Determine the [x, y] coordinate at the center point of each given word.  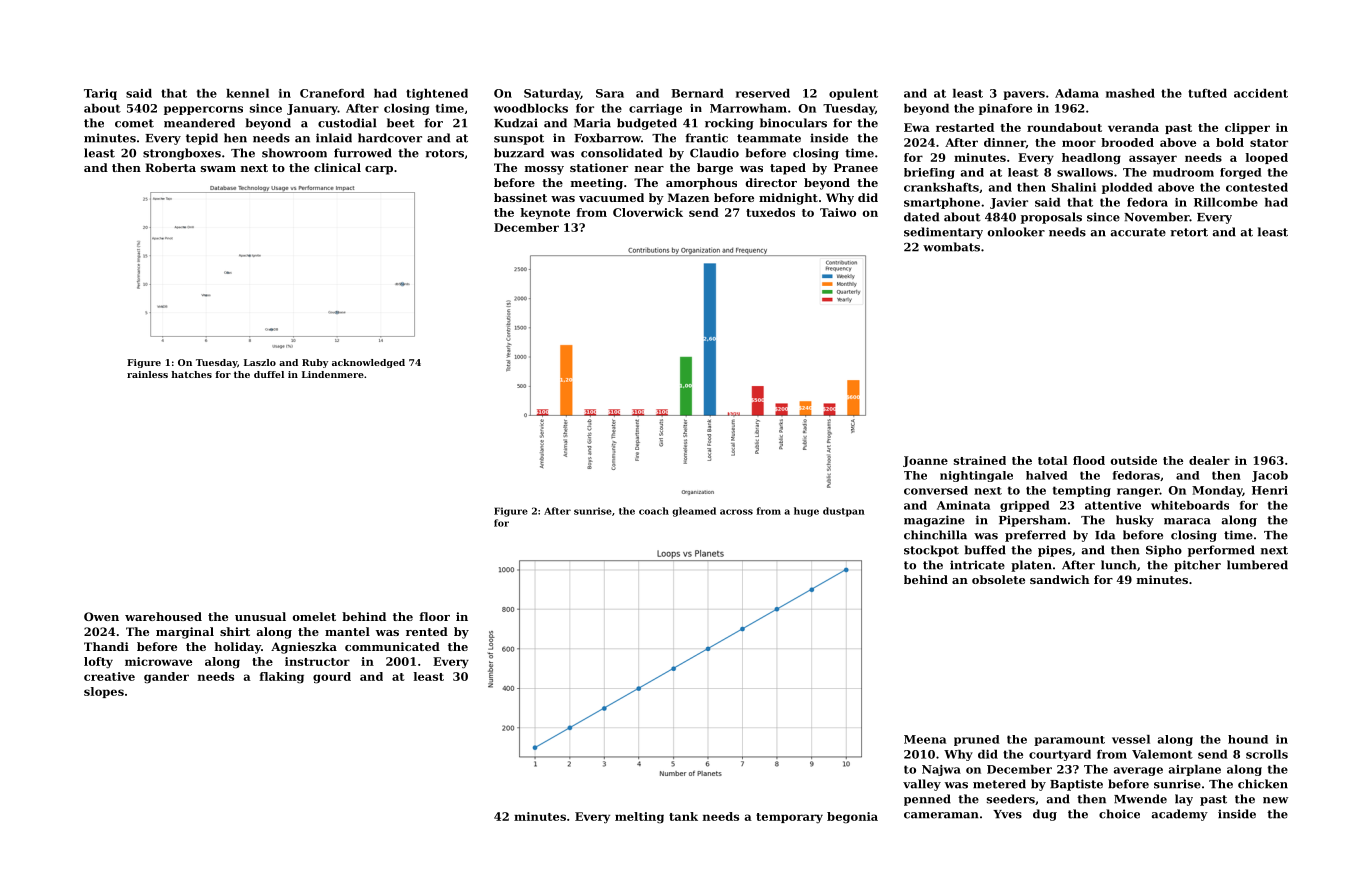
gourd [332, 678]
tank [683, 816]
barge [715, 169]
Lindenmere [333, 374]
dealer [1209, 460]
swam [218, 169]
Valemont [1162, 754]
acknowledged [368, 363]
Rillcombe [1226, 202]
